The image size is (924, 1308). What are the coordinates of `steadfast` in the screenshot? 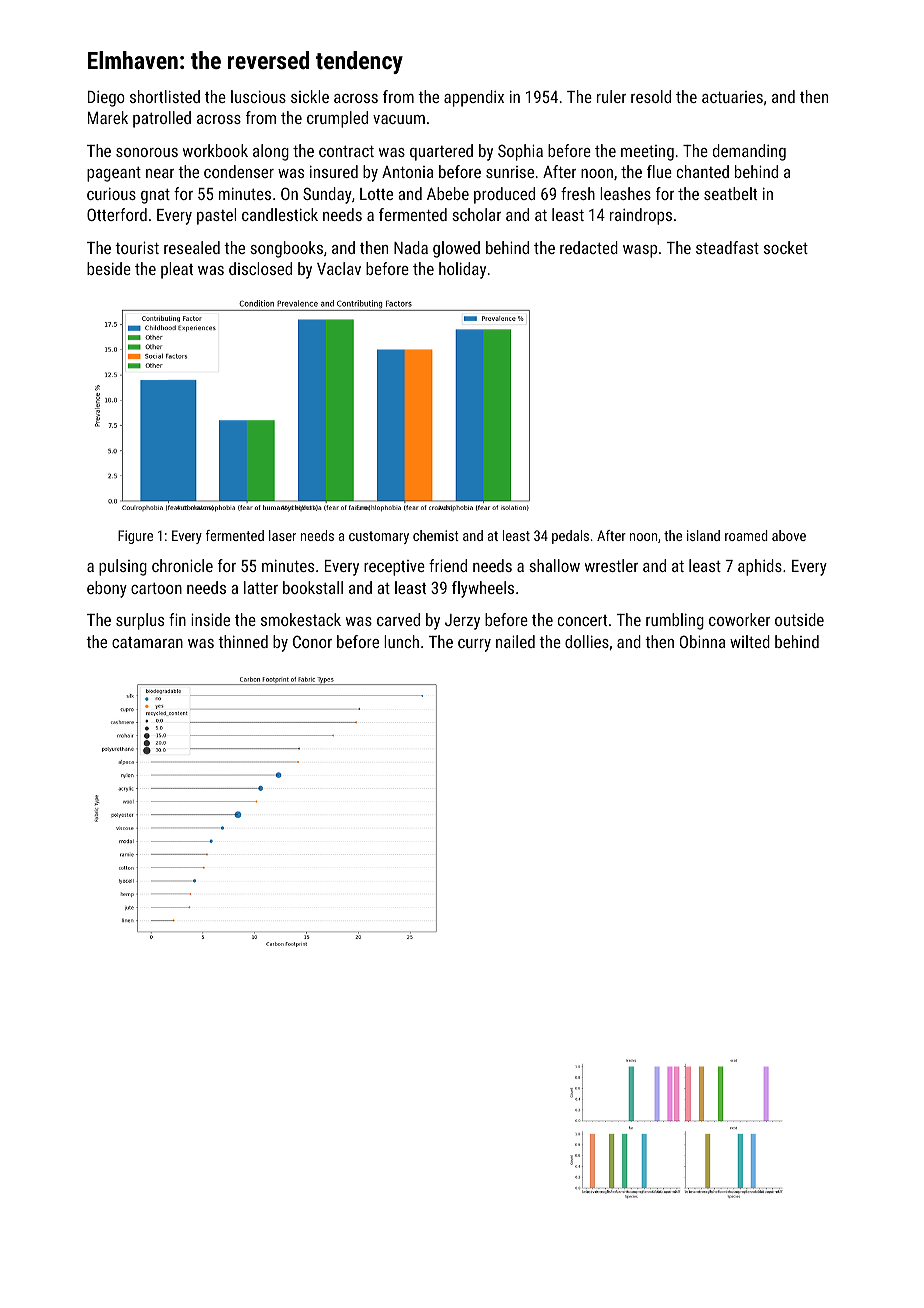 It's located at (727, 247).
